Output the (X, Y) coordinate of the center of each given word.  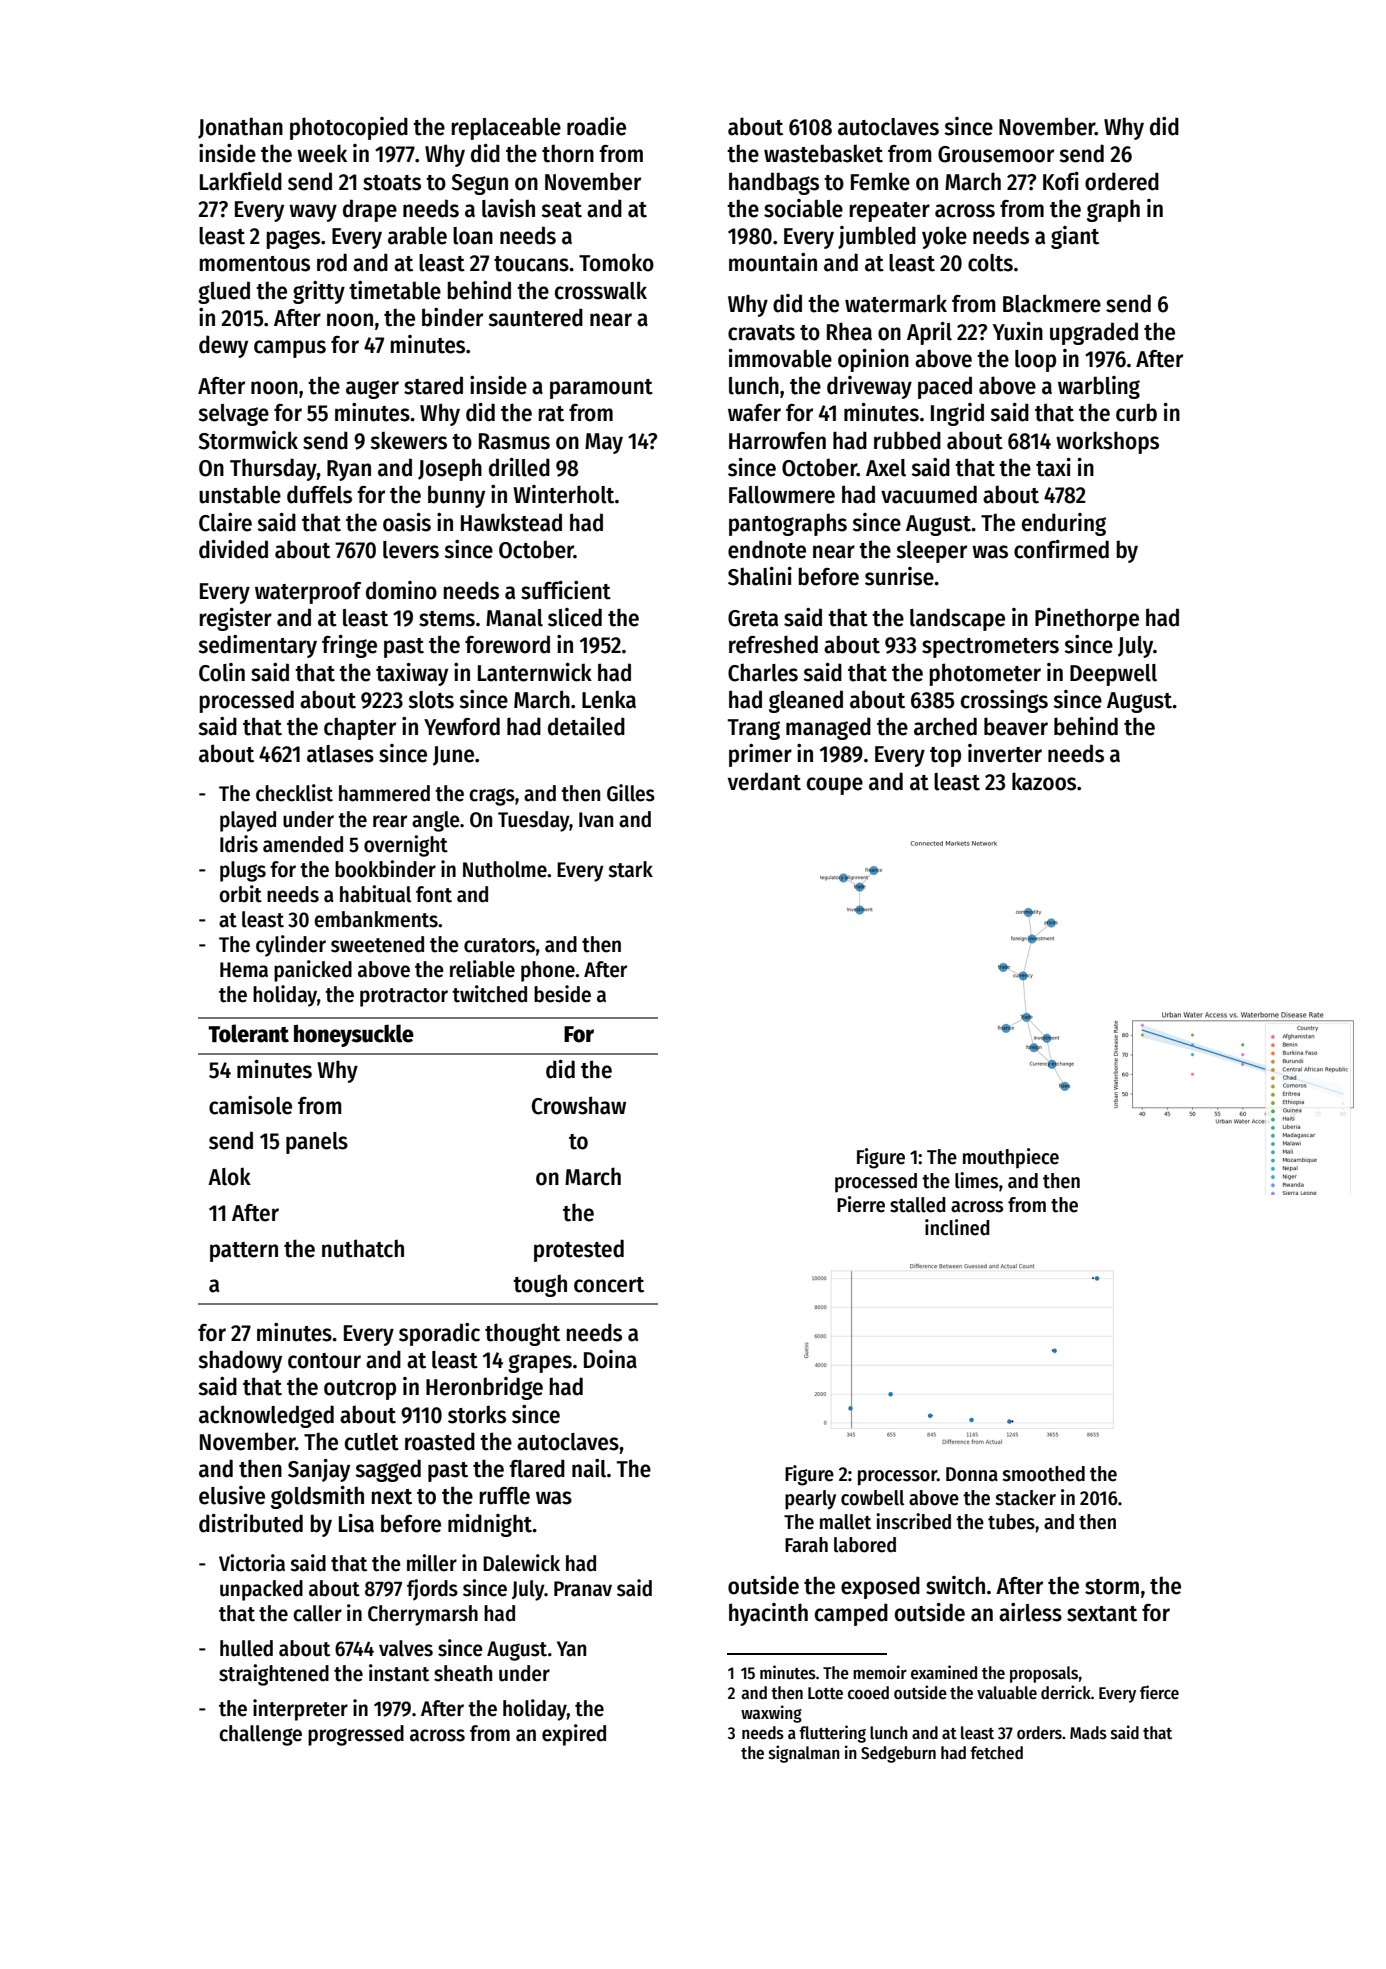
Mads (1088, 1733)
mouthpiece (1011, 1158)
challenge (260, 1735)
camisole (250, 1105)
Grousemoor (996, 154)
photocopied (349, 128)
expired (574, 1735)
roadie (596, 126)
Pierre (861, 1204)
